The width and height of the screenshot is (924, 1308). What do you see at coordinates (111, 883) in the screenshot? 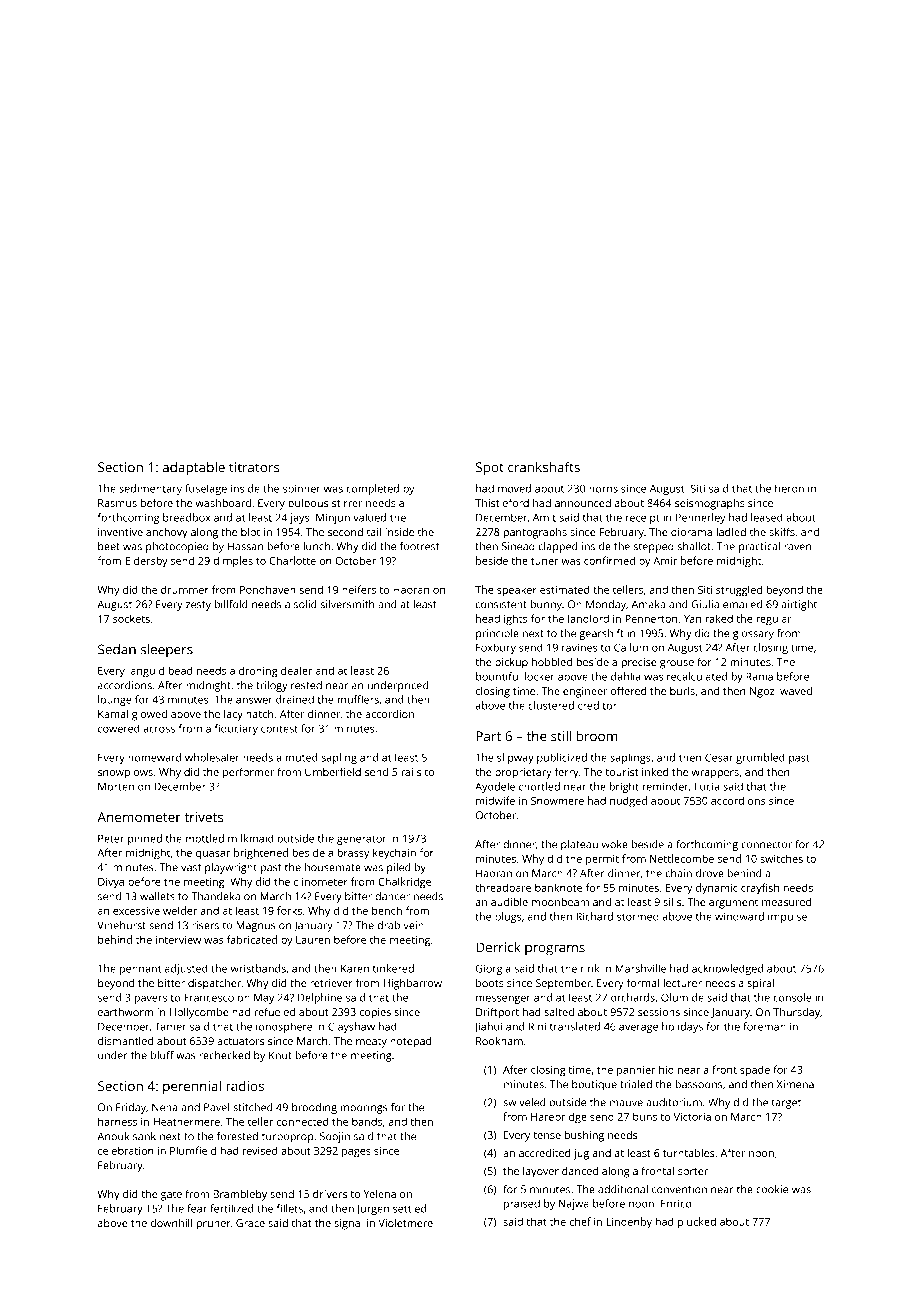
I see `Divya` at bounding box center [111, 883].
